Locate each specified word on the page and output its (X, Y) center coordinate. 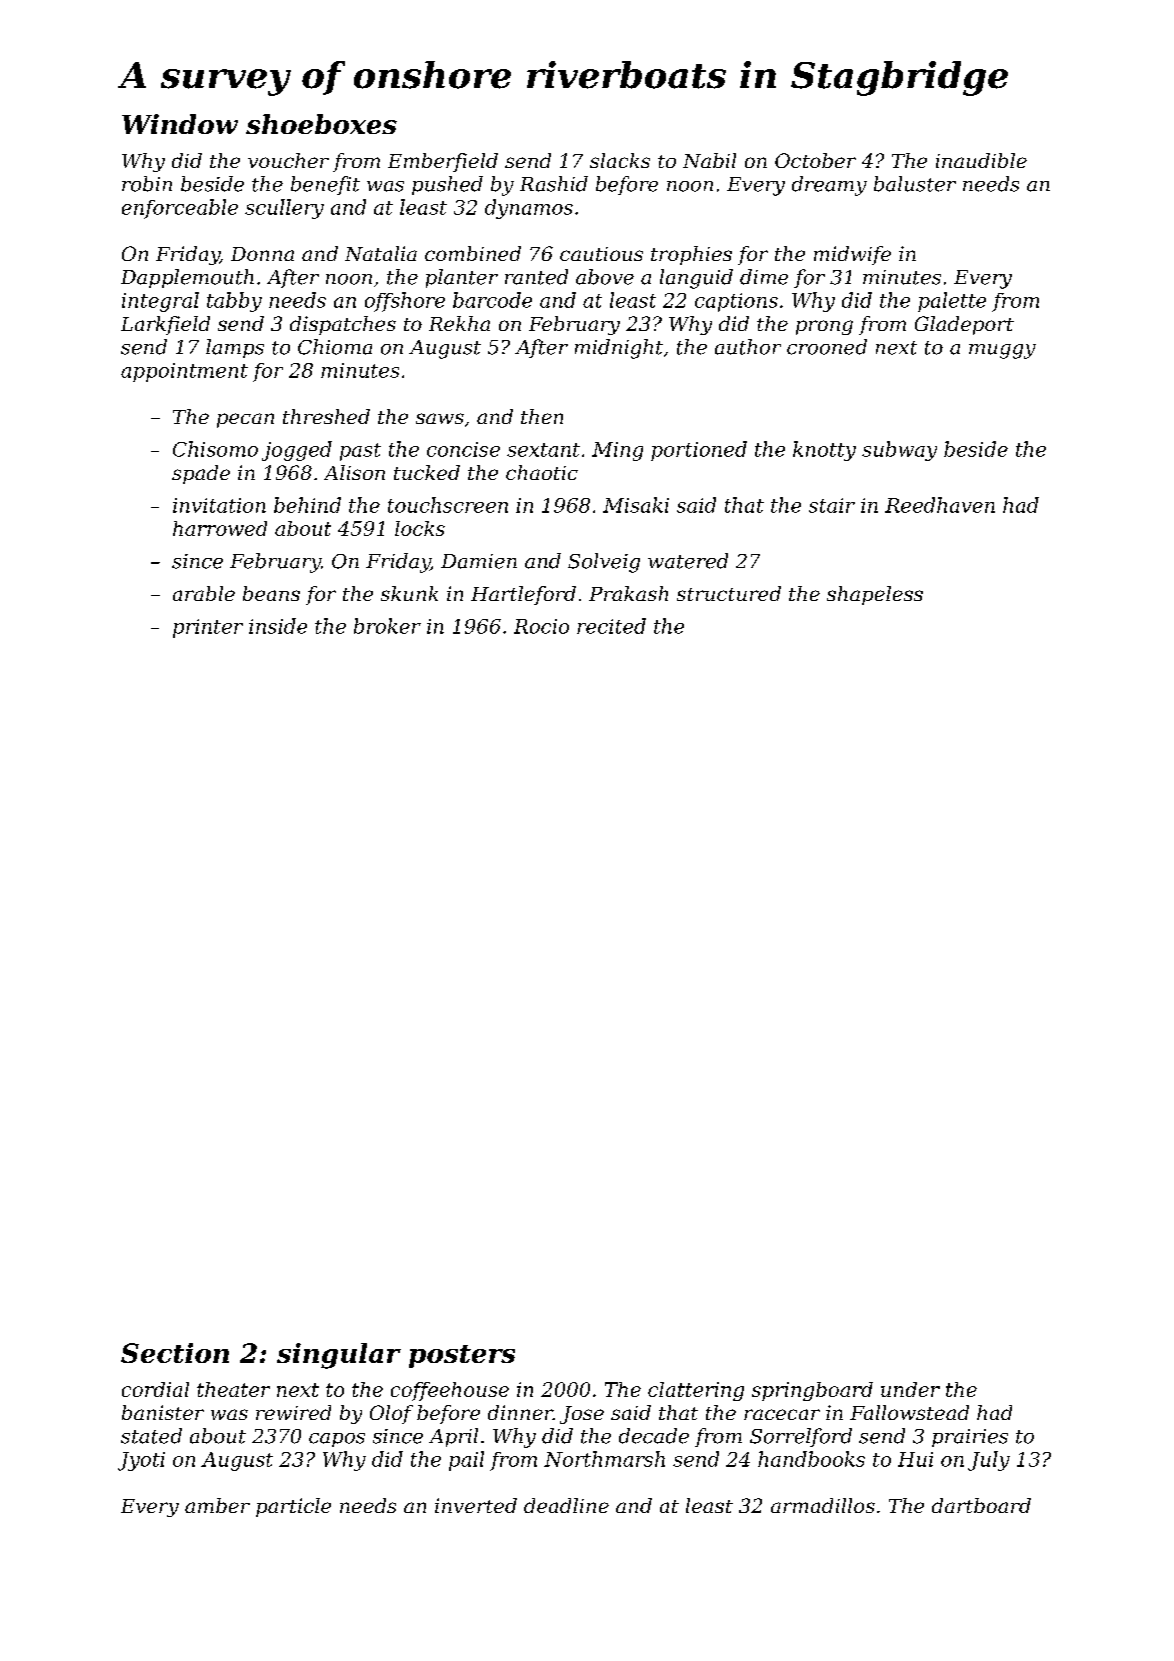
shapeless (875, 595)
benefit (325, 185)
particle (293, 1507)
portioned (699, 451)
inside (278, 626)
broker (387, 626)
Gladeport (964, 325)
